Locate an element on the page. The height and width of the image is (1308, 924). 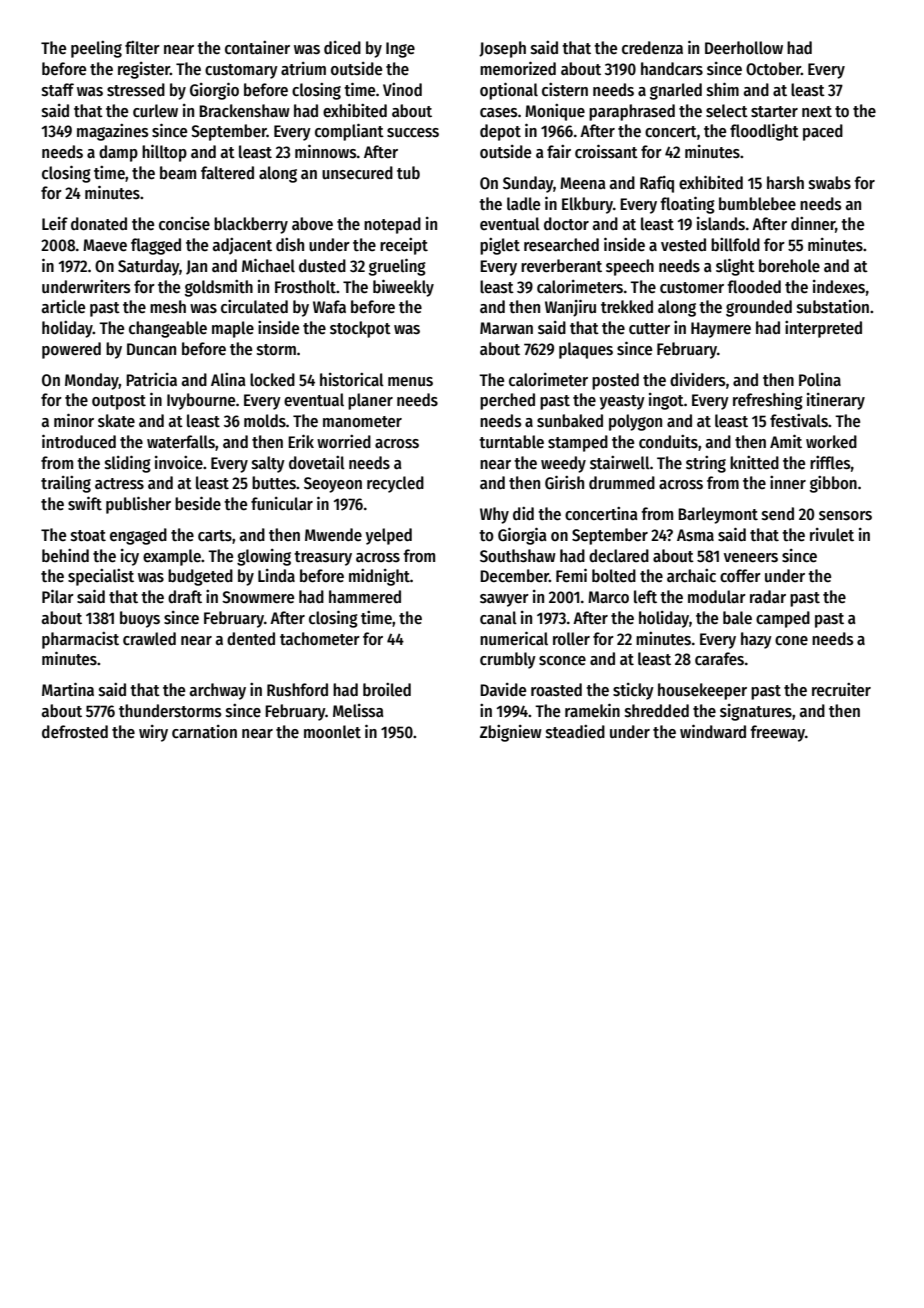
next is located at coordinates (817, 112).
